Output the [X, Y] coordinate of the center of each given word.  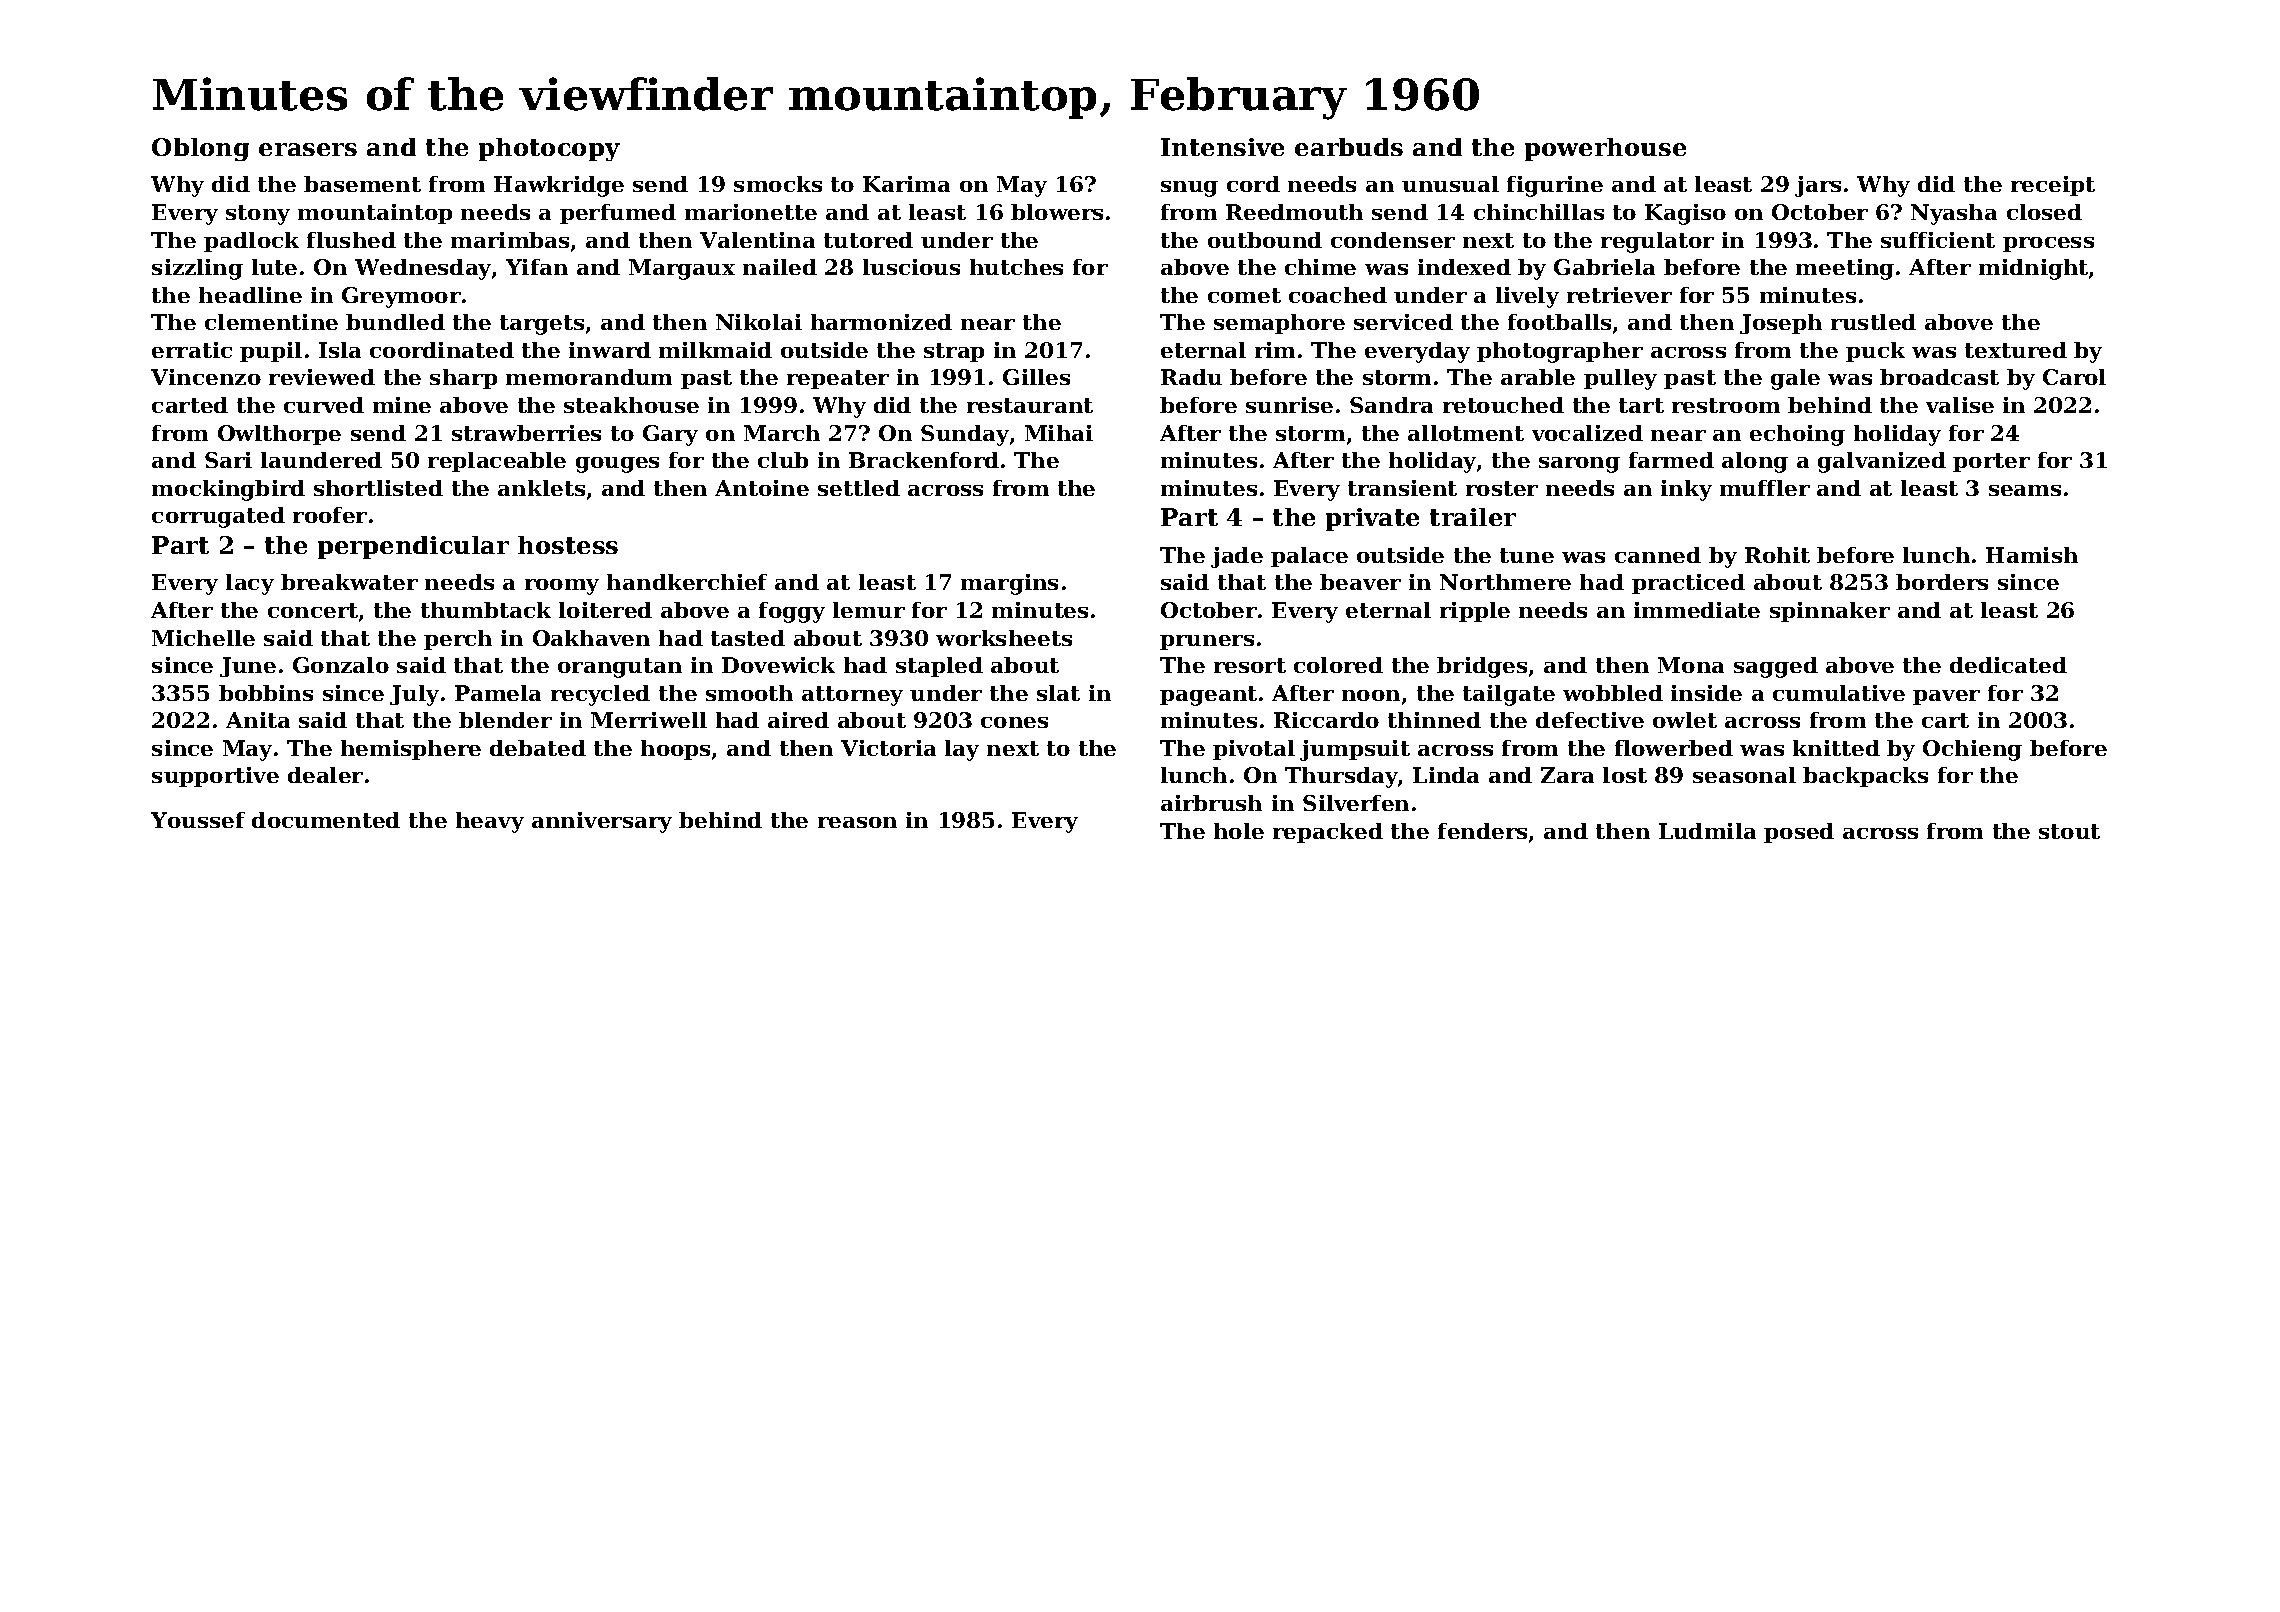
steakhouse [631, 405]
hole [1239, 831]
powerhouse [1605, 149]
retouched [1503, 405]
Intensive [1222, 147]
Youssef [198, 820]
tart [1641, 405]
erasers [308, 149]
